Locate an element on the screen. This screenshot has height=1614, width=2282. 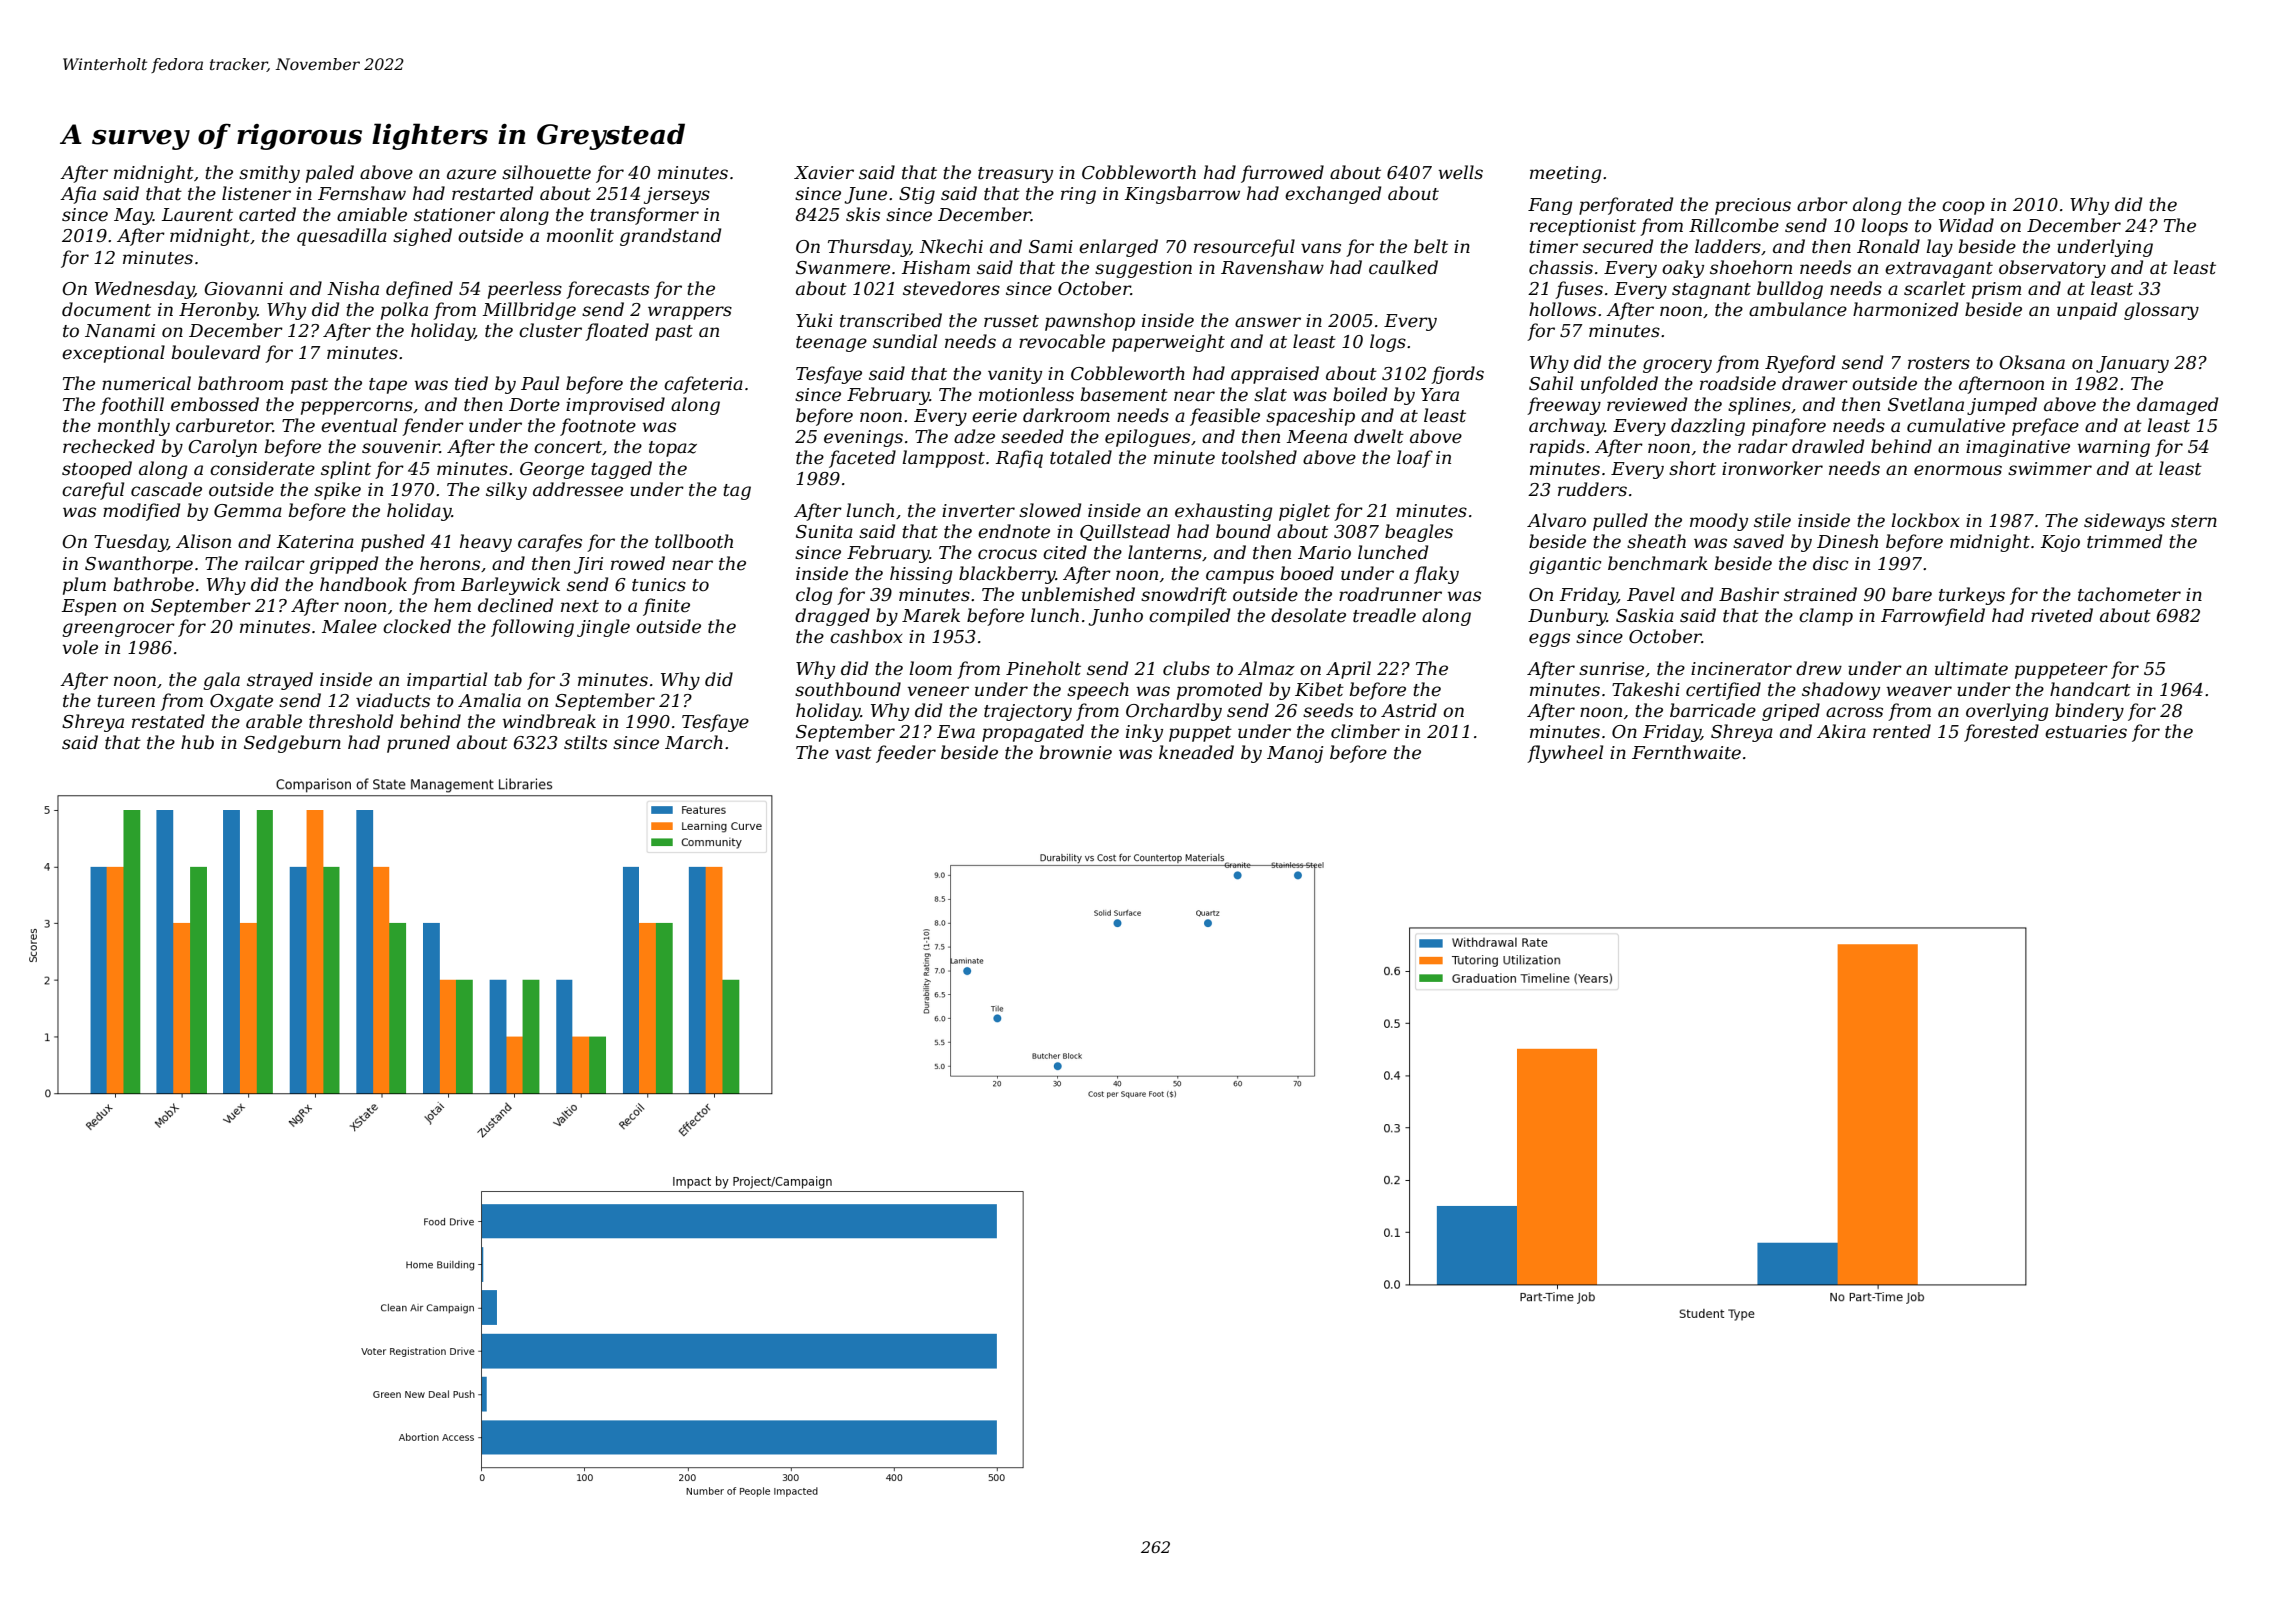
slat is located at coordinates (1270, 394).
